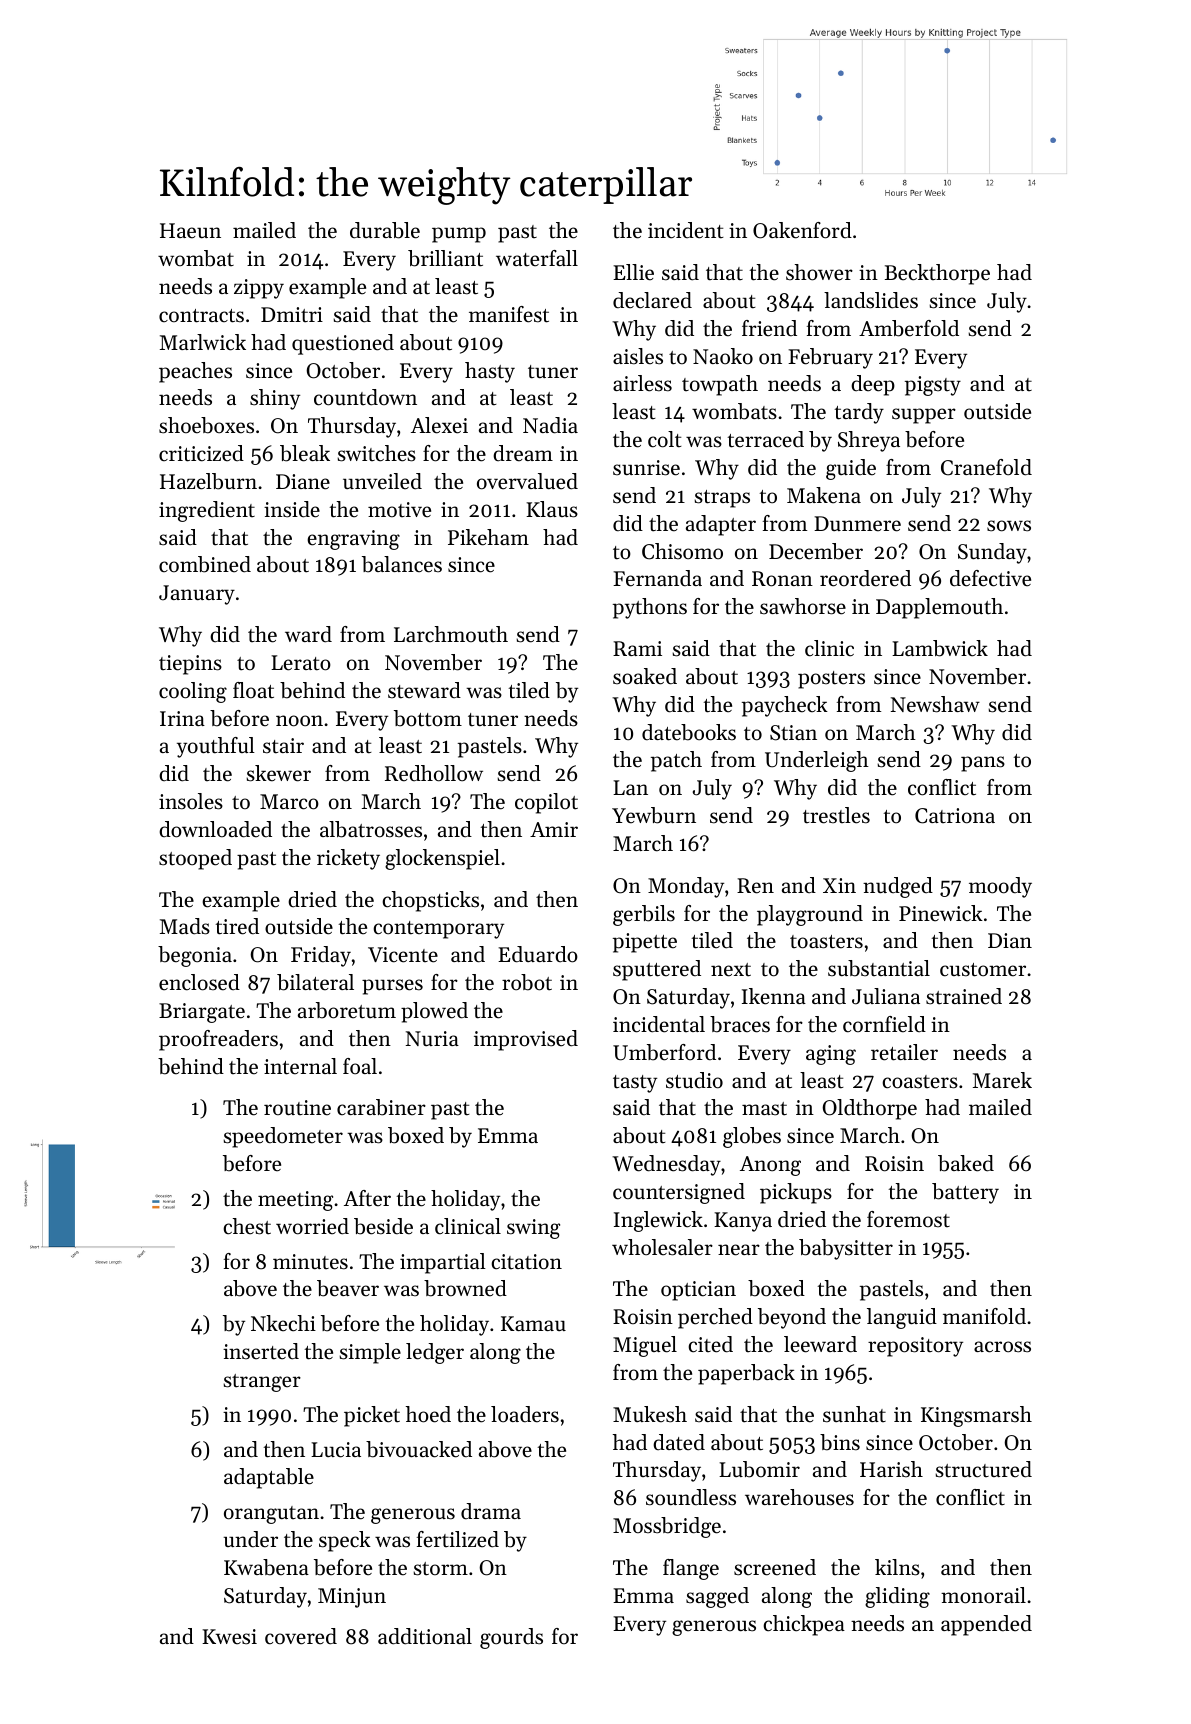 This screenshot has width=1191, height=1724. What do you see at coordinates (229, 1637) in the screenshot?
I see `Kwesi` at bounding box center [229, 1637].
